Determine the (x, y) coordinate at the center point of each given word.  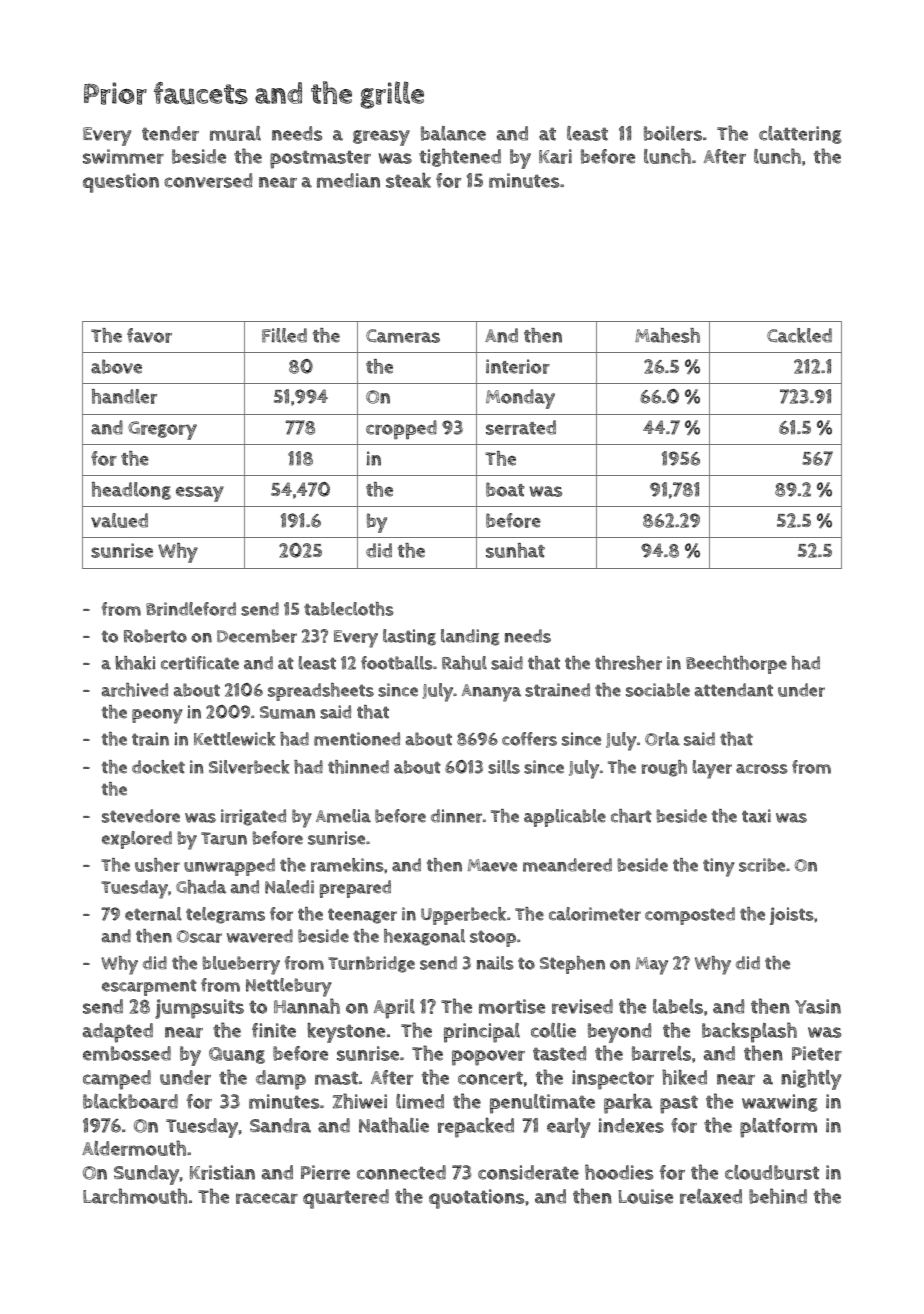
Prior (115, 93)
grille (392, 95)
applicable (565, 818)
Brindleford (191, 609)
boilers (673, 133)
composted (690, 916)
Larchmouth (135, 1196)
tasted (559, 1053)
